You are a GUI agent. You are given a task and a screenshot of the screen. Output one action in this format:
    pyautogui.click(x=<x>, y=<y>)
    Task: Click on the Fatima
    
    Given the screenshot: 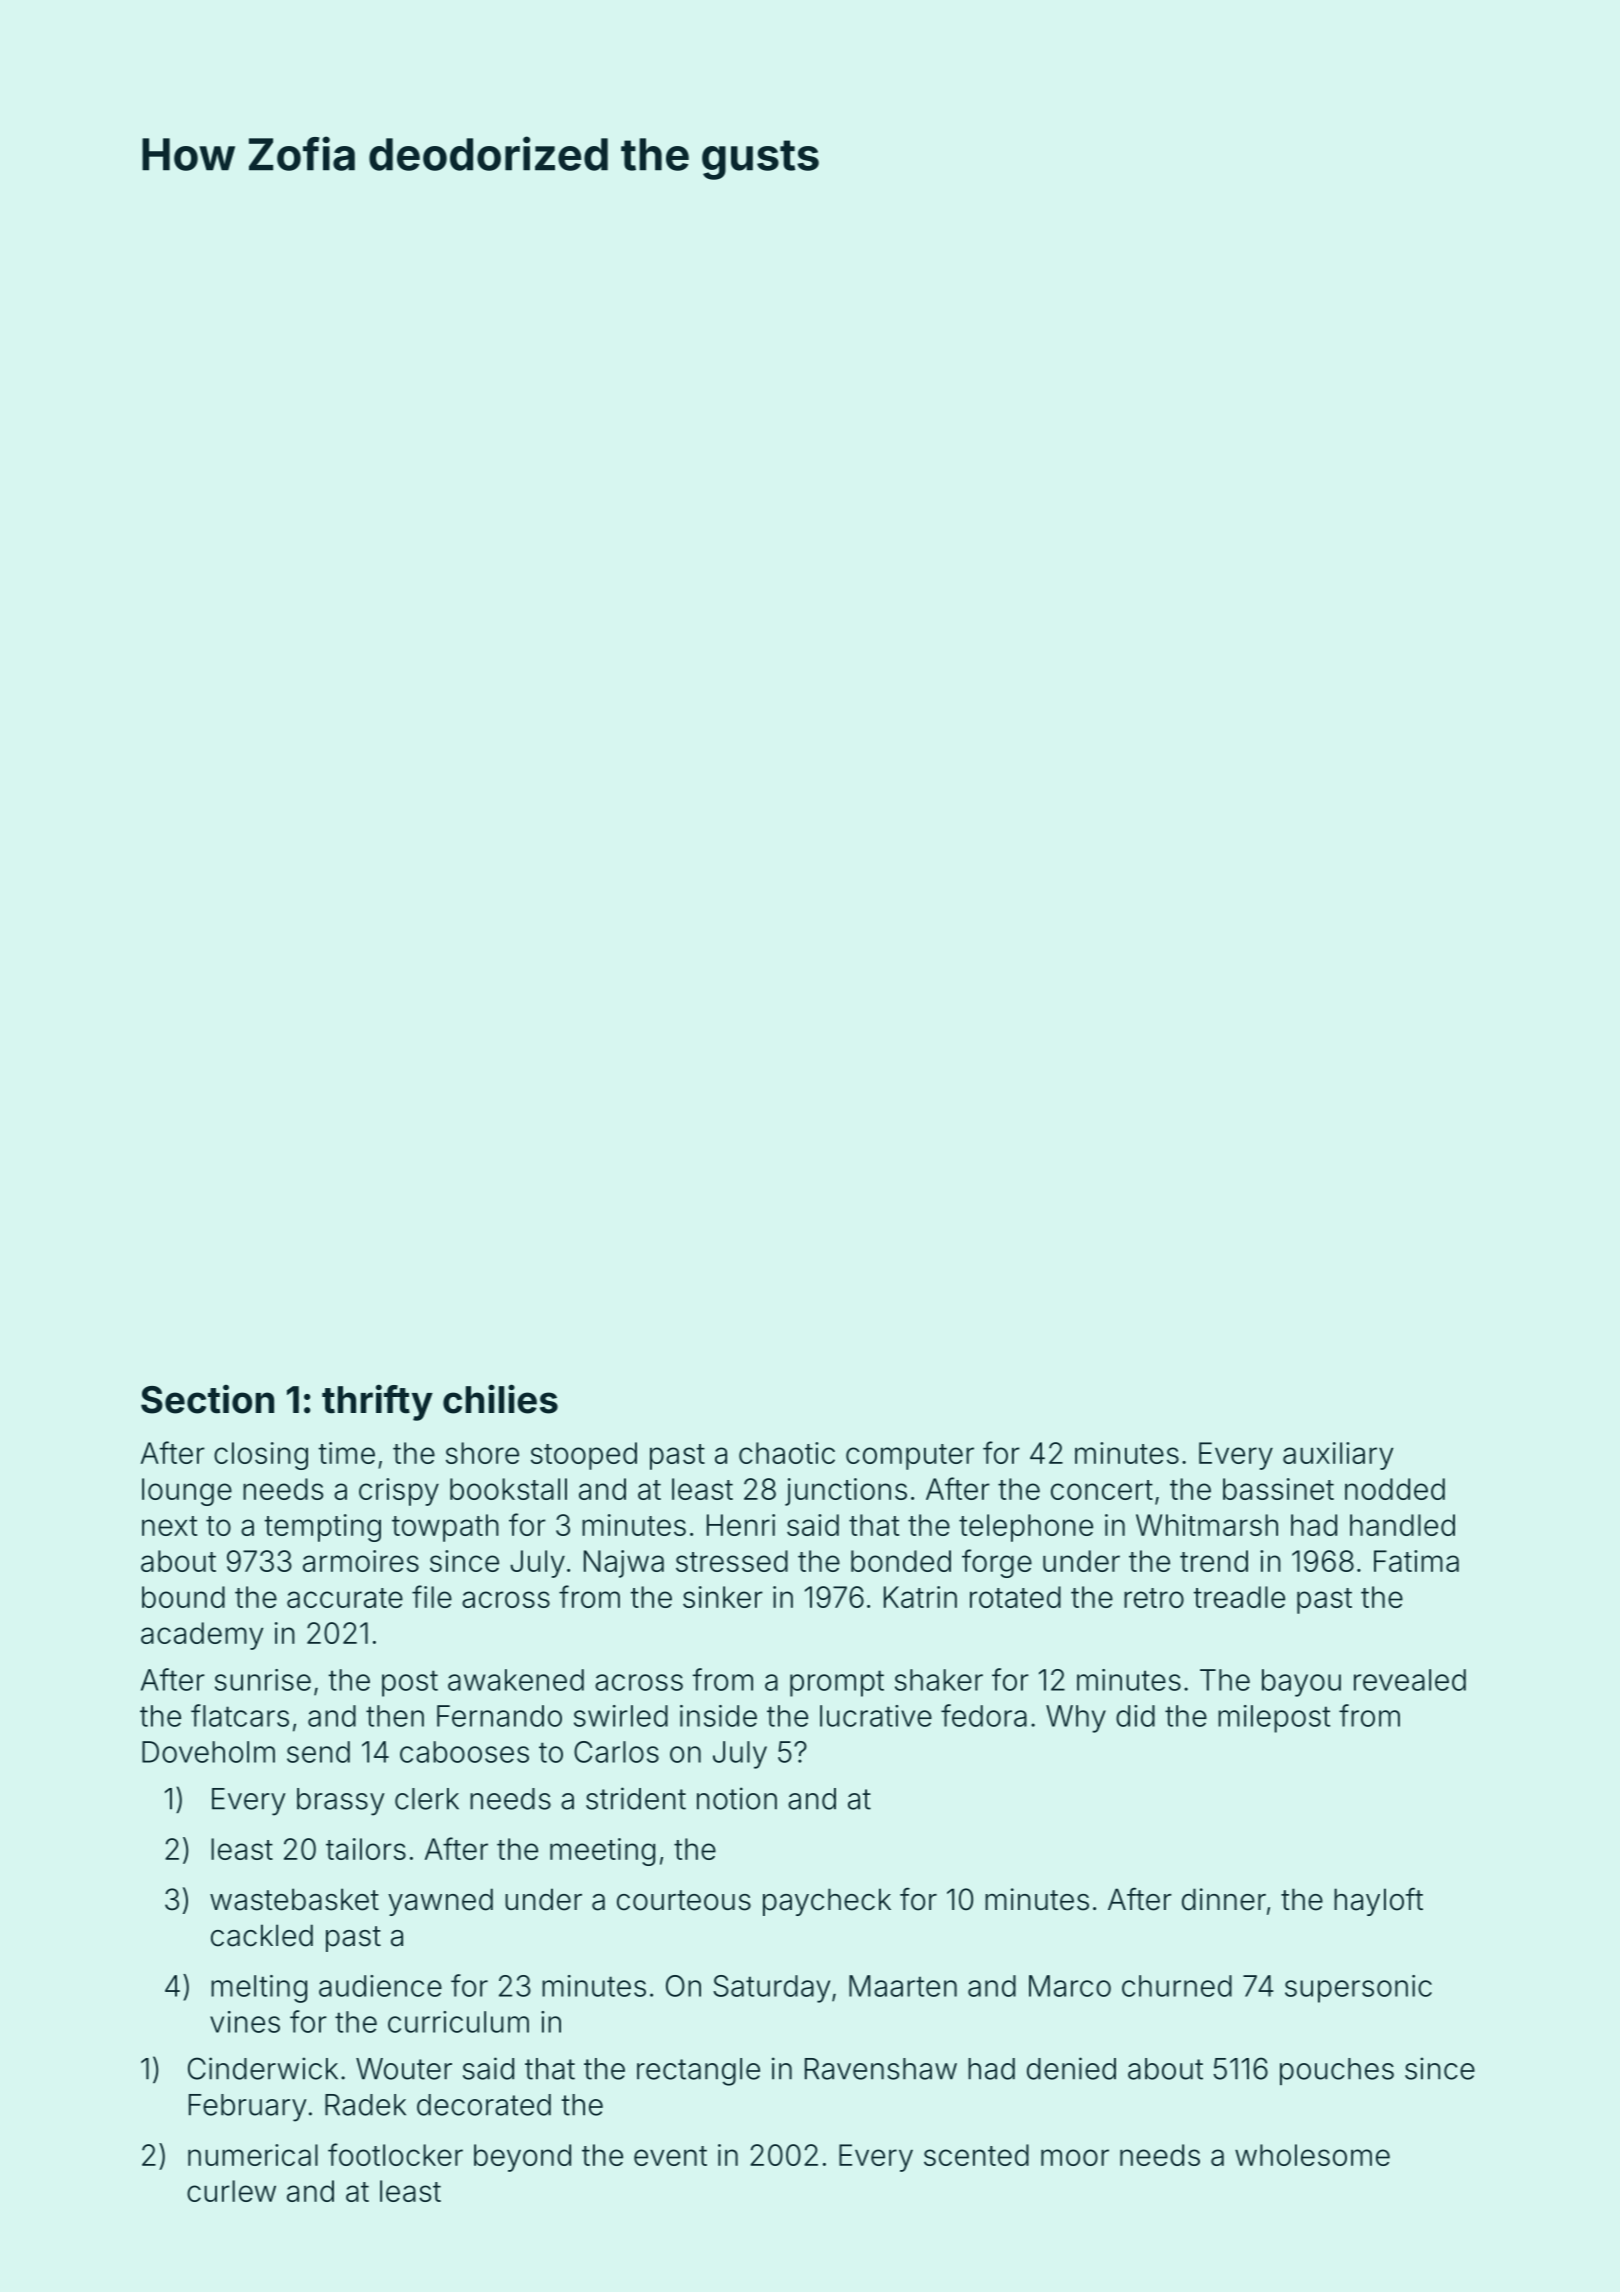 What is the action you would take?
    pyautogui.click(x=1416, y=1561)
